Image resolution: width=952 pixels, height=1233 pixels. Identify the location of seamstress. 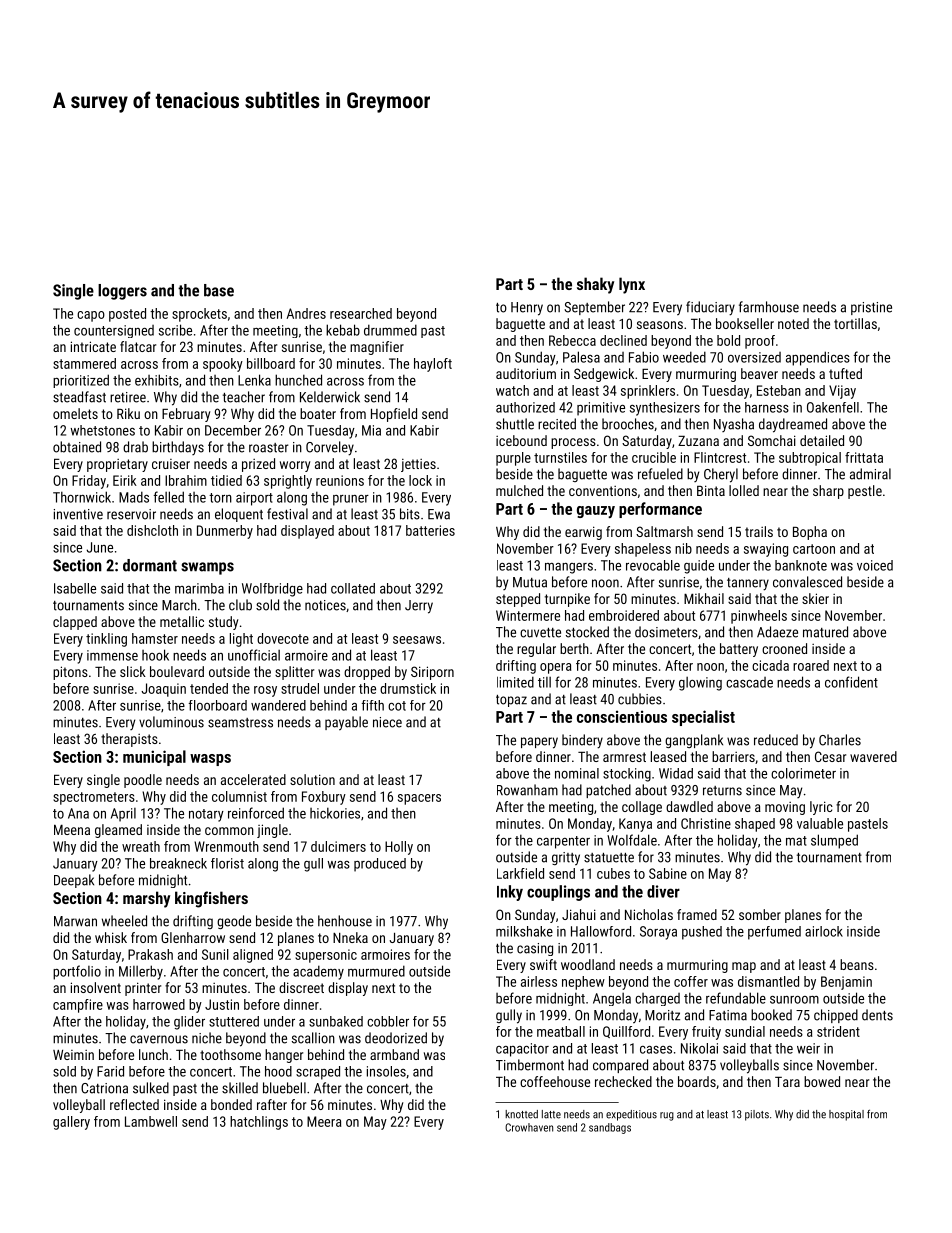
(240, 723).
